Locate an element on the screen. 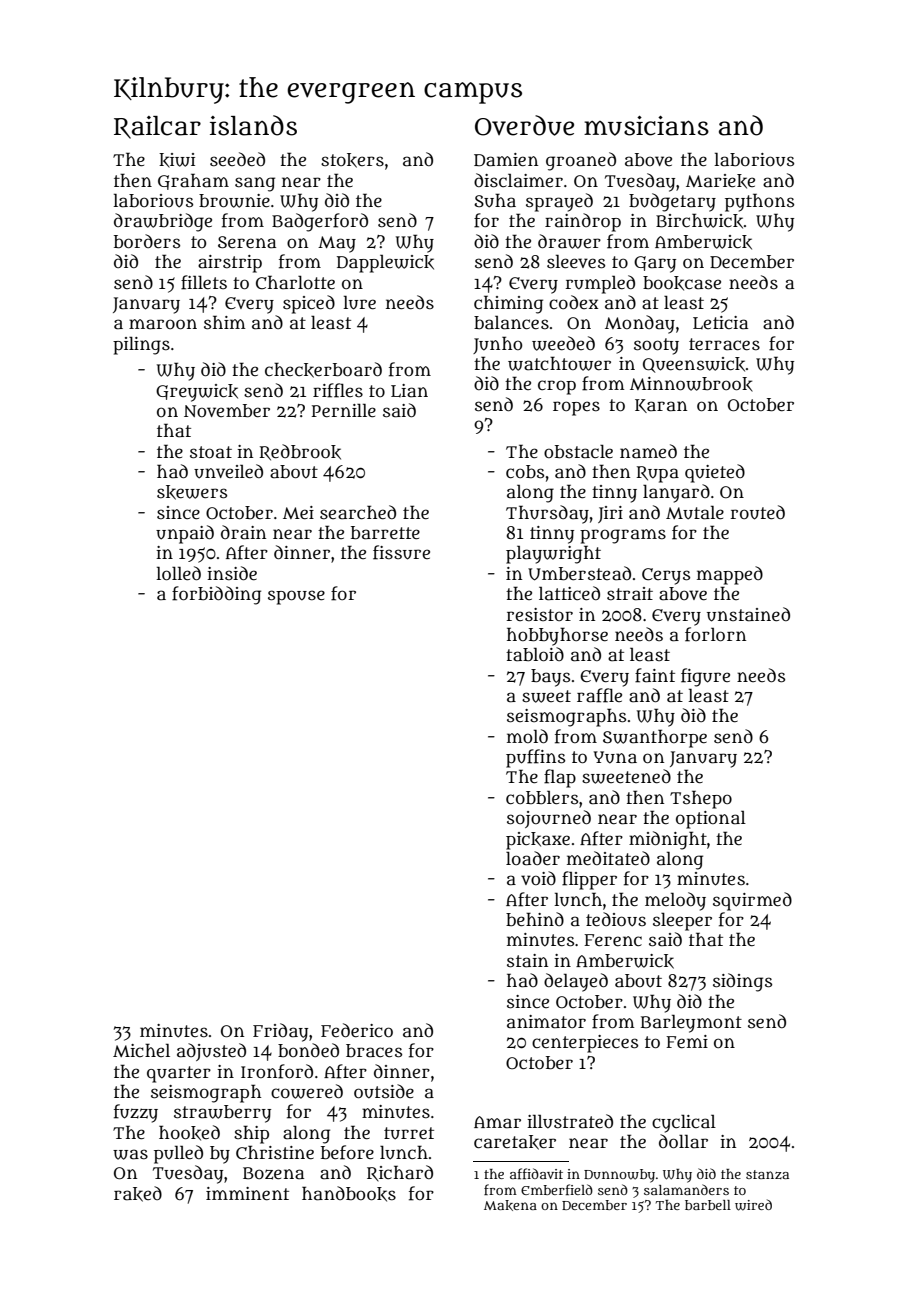  mapped is located at coordinates (730, 575).
